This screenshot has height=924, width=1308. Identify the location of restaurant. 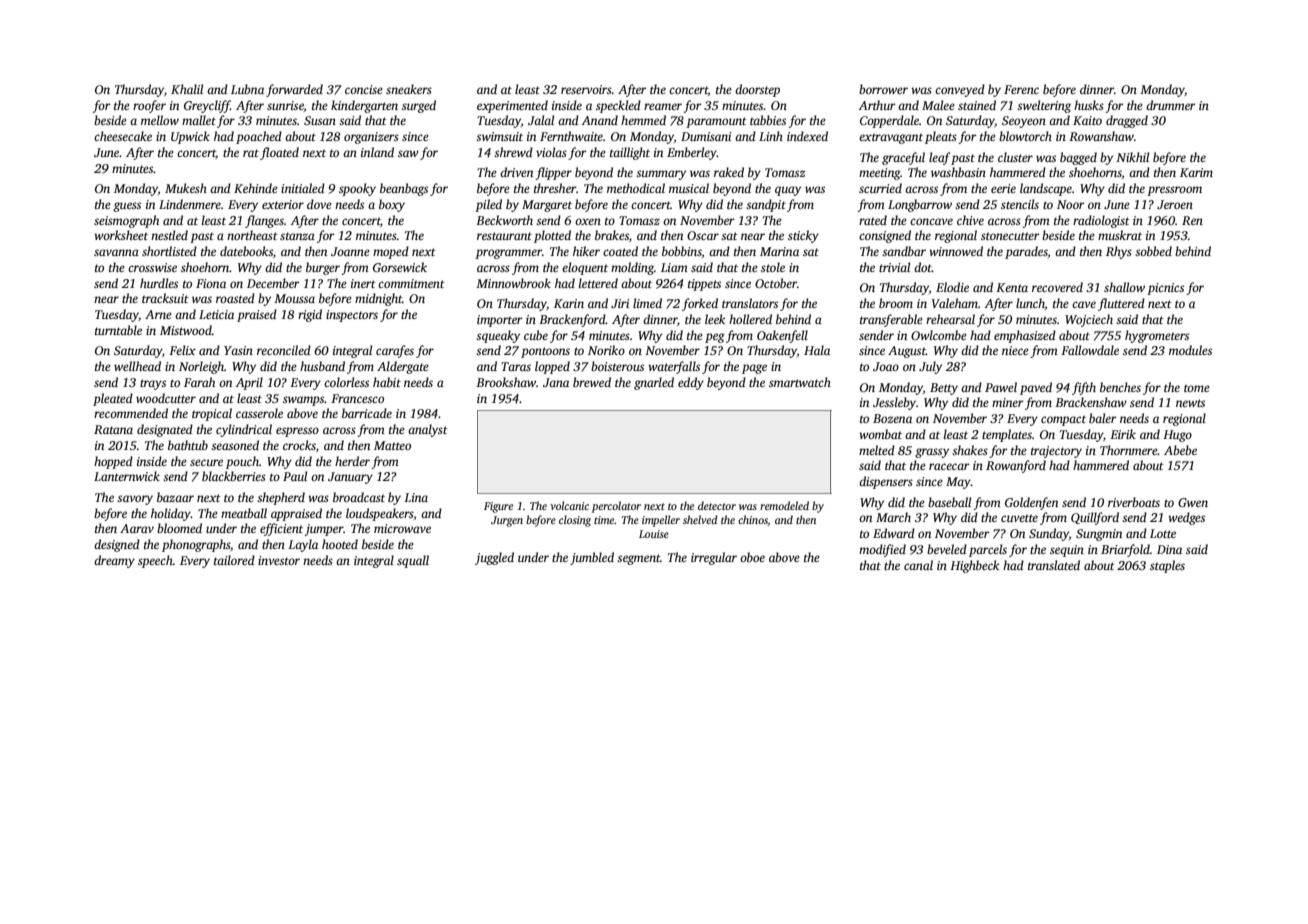
(504, 236).
